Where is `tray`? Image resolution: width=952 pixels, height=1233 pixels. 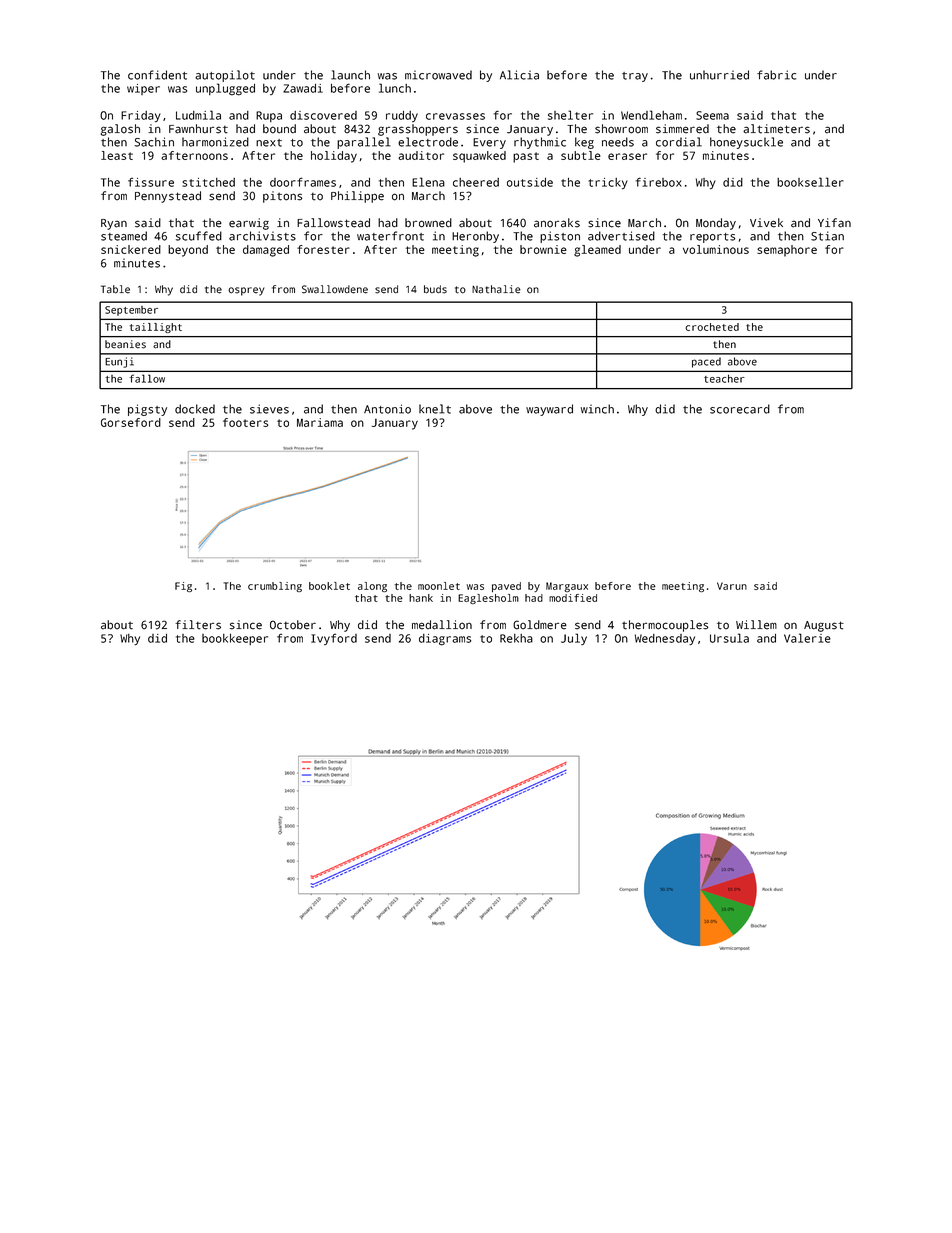 tray is located at coordinates (635, 77).
